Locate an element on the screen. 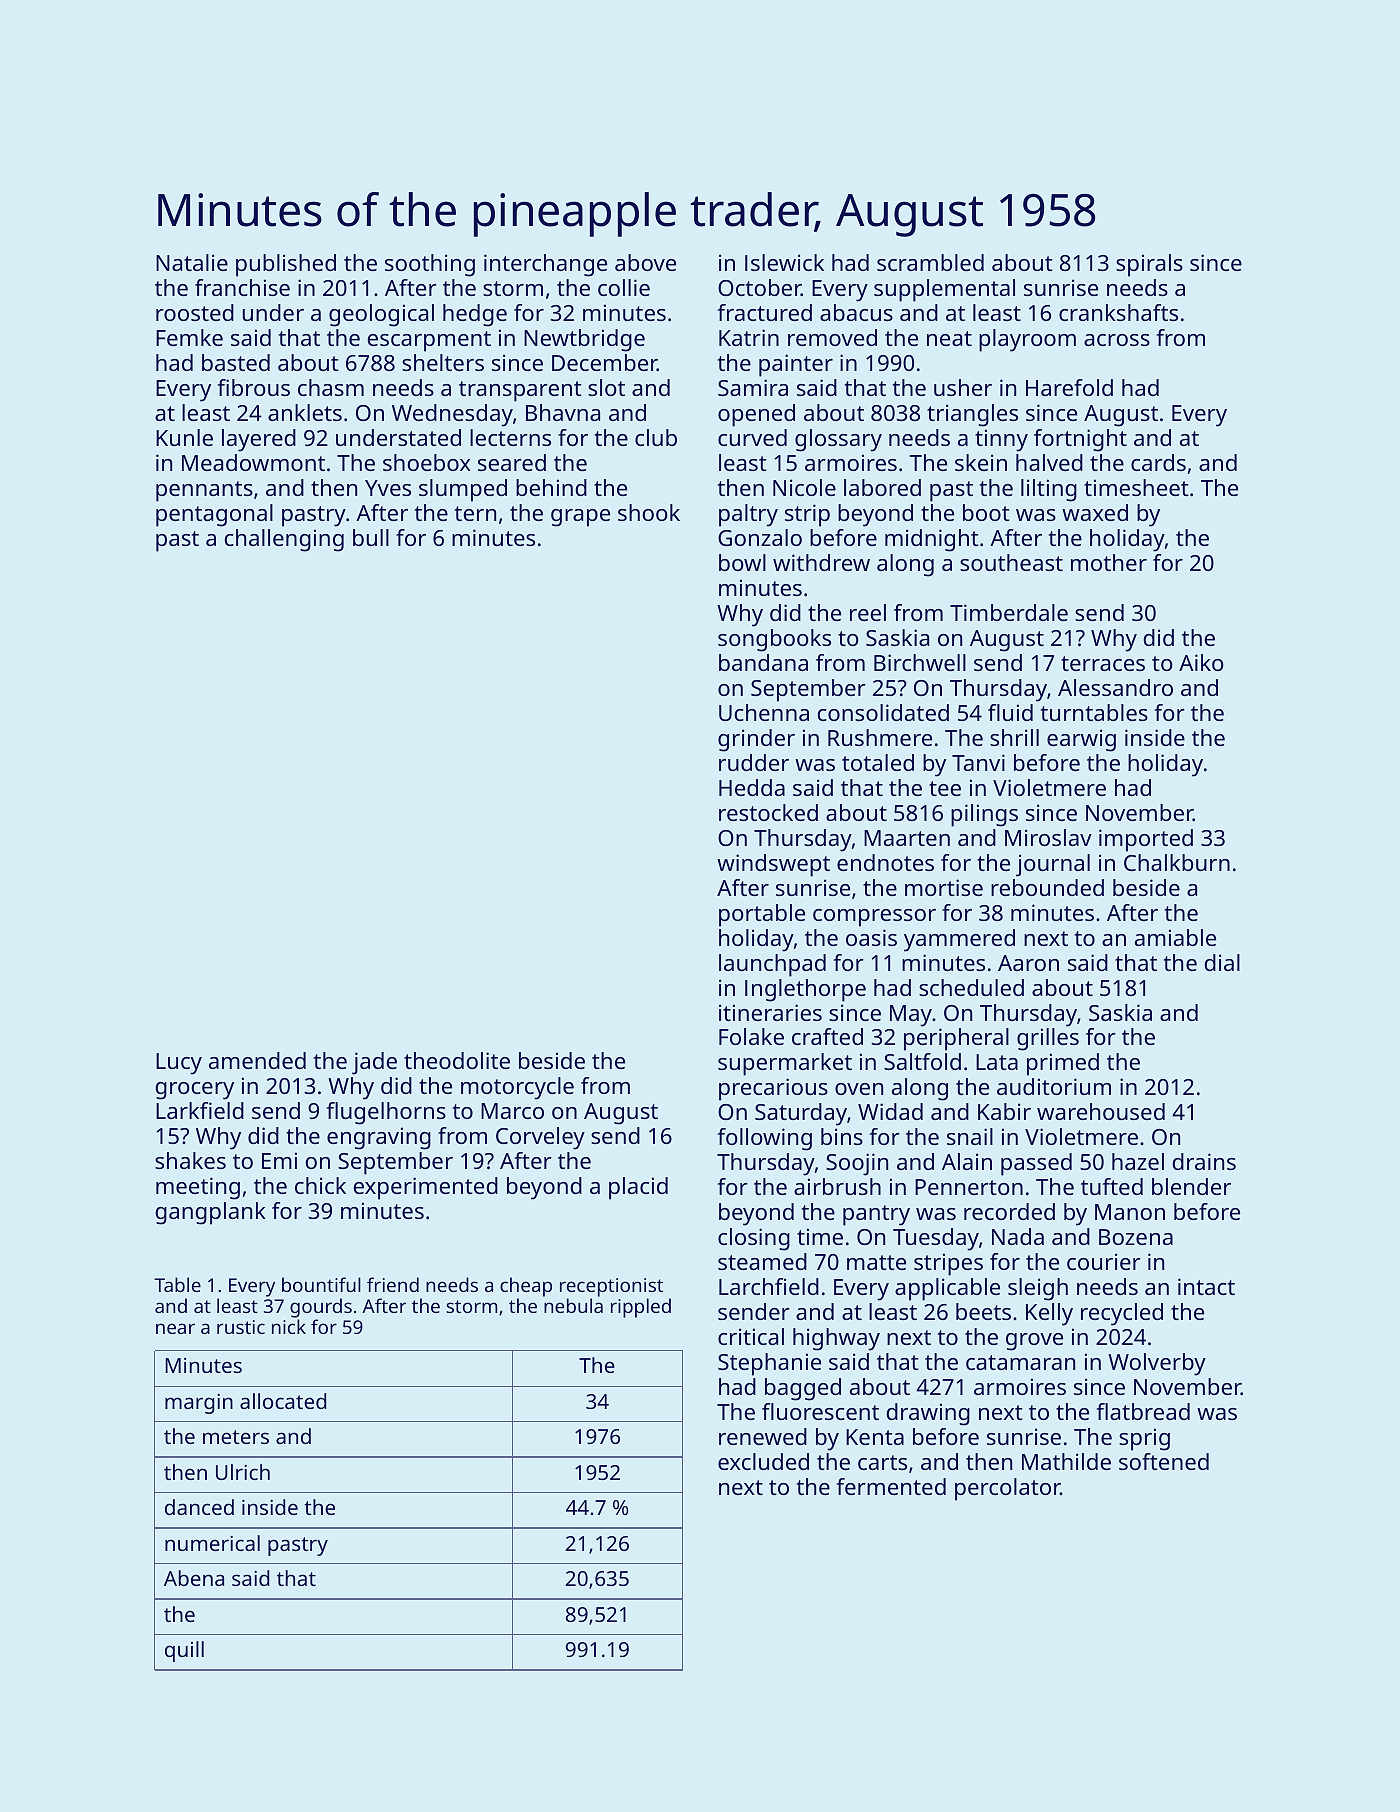 Image resolution: width=1400 pixels, height=1812 pixels. excluded is located at coordinates (763, 1461).
